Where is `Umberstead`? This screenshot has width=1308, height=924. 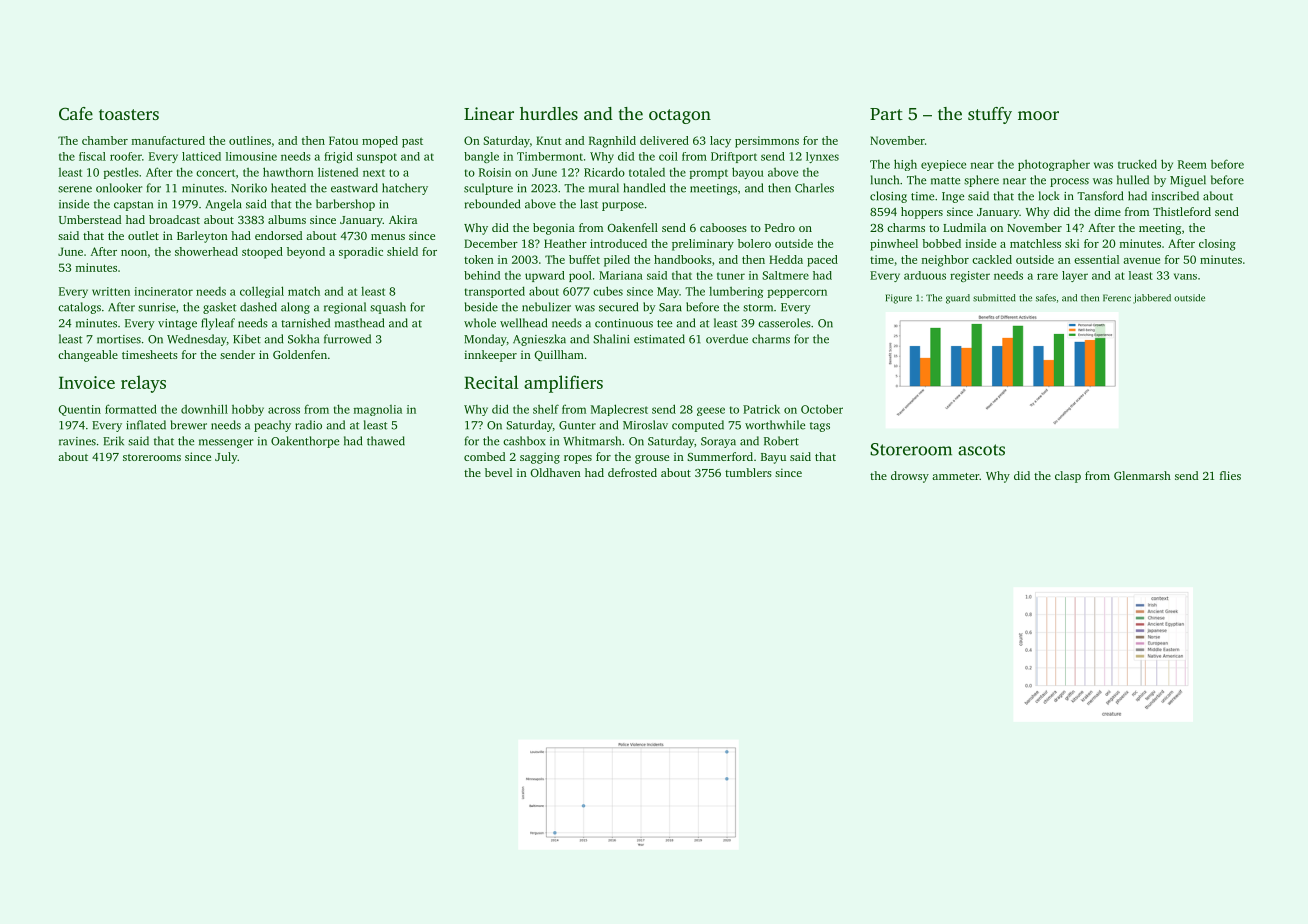
Umberstead is located at coordinates (90, 219).
